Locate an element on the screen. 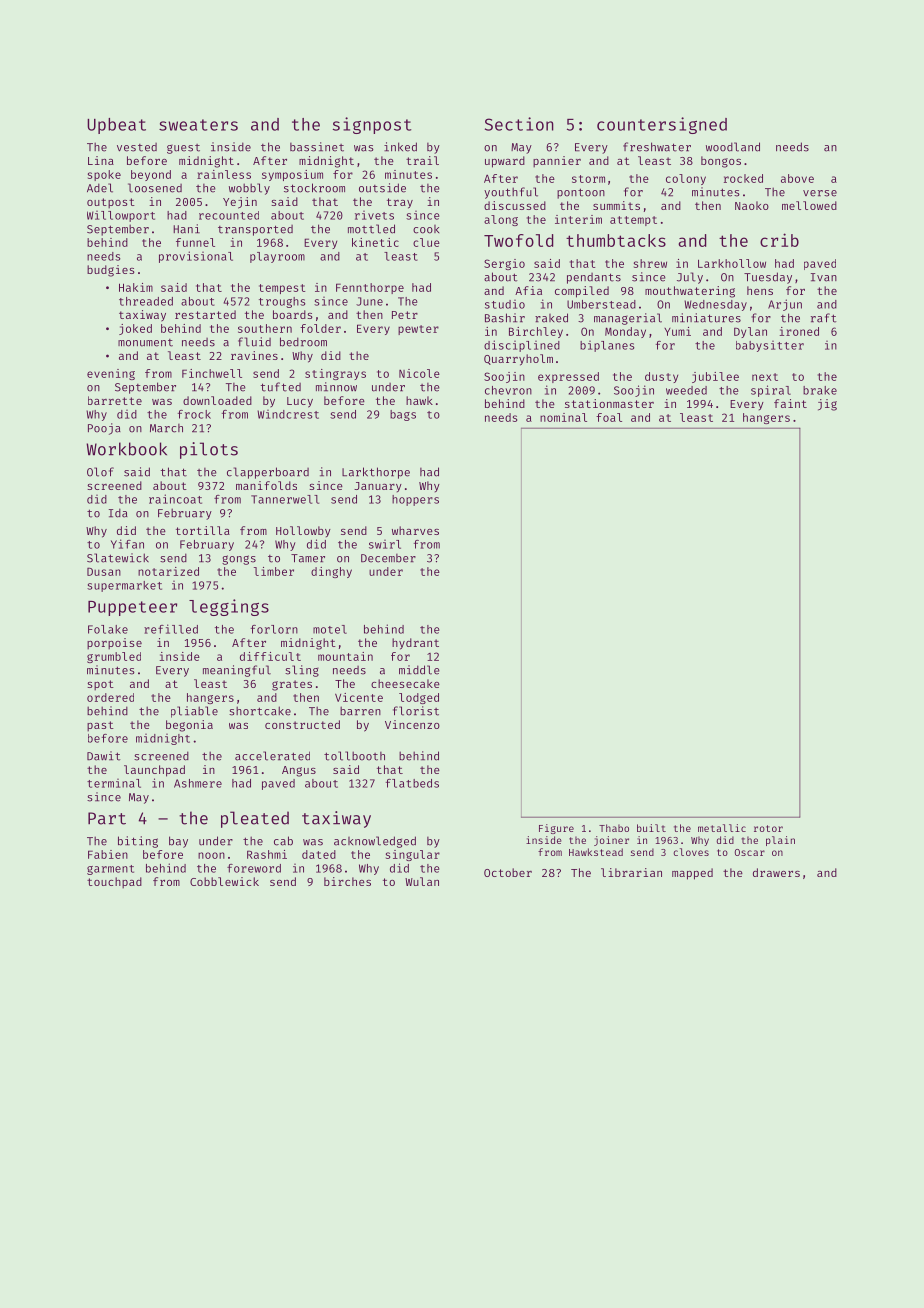 The width and height of the screenshot is (924, 1308). ironed is located at coordinates (799, 331).
